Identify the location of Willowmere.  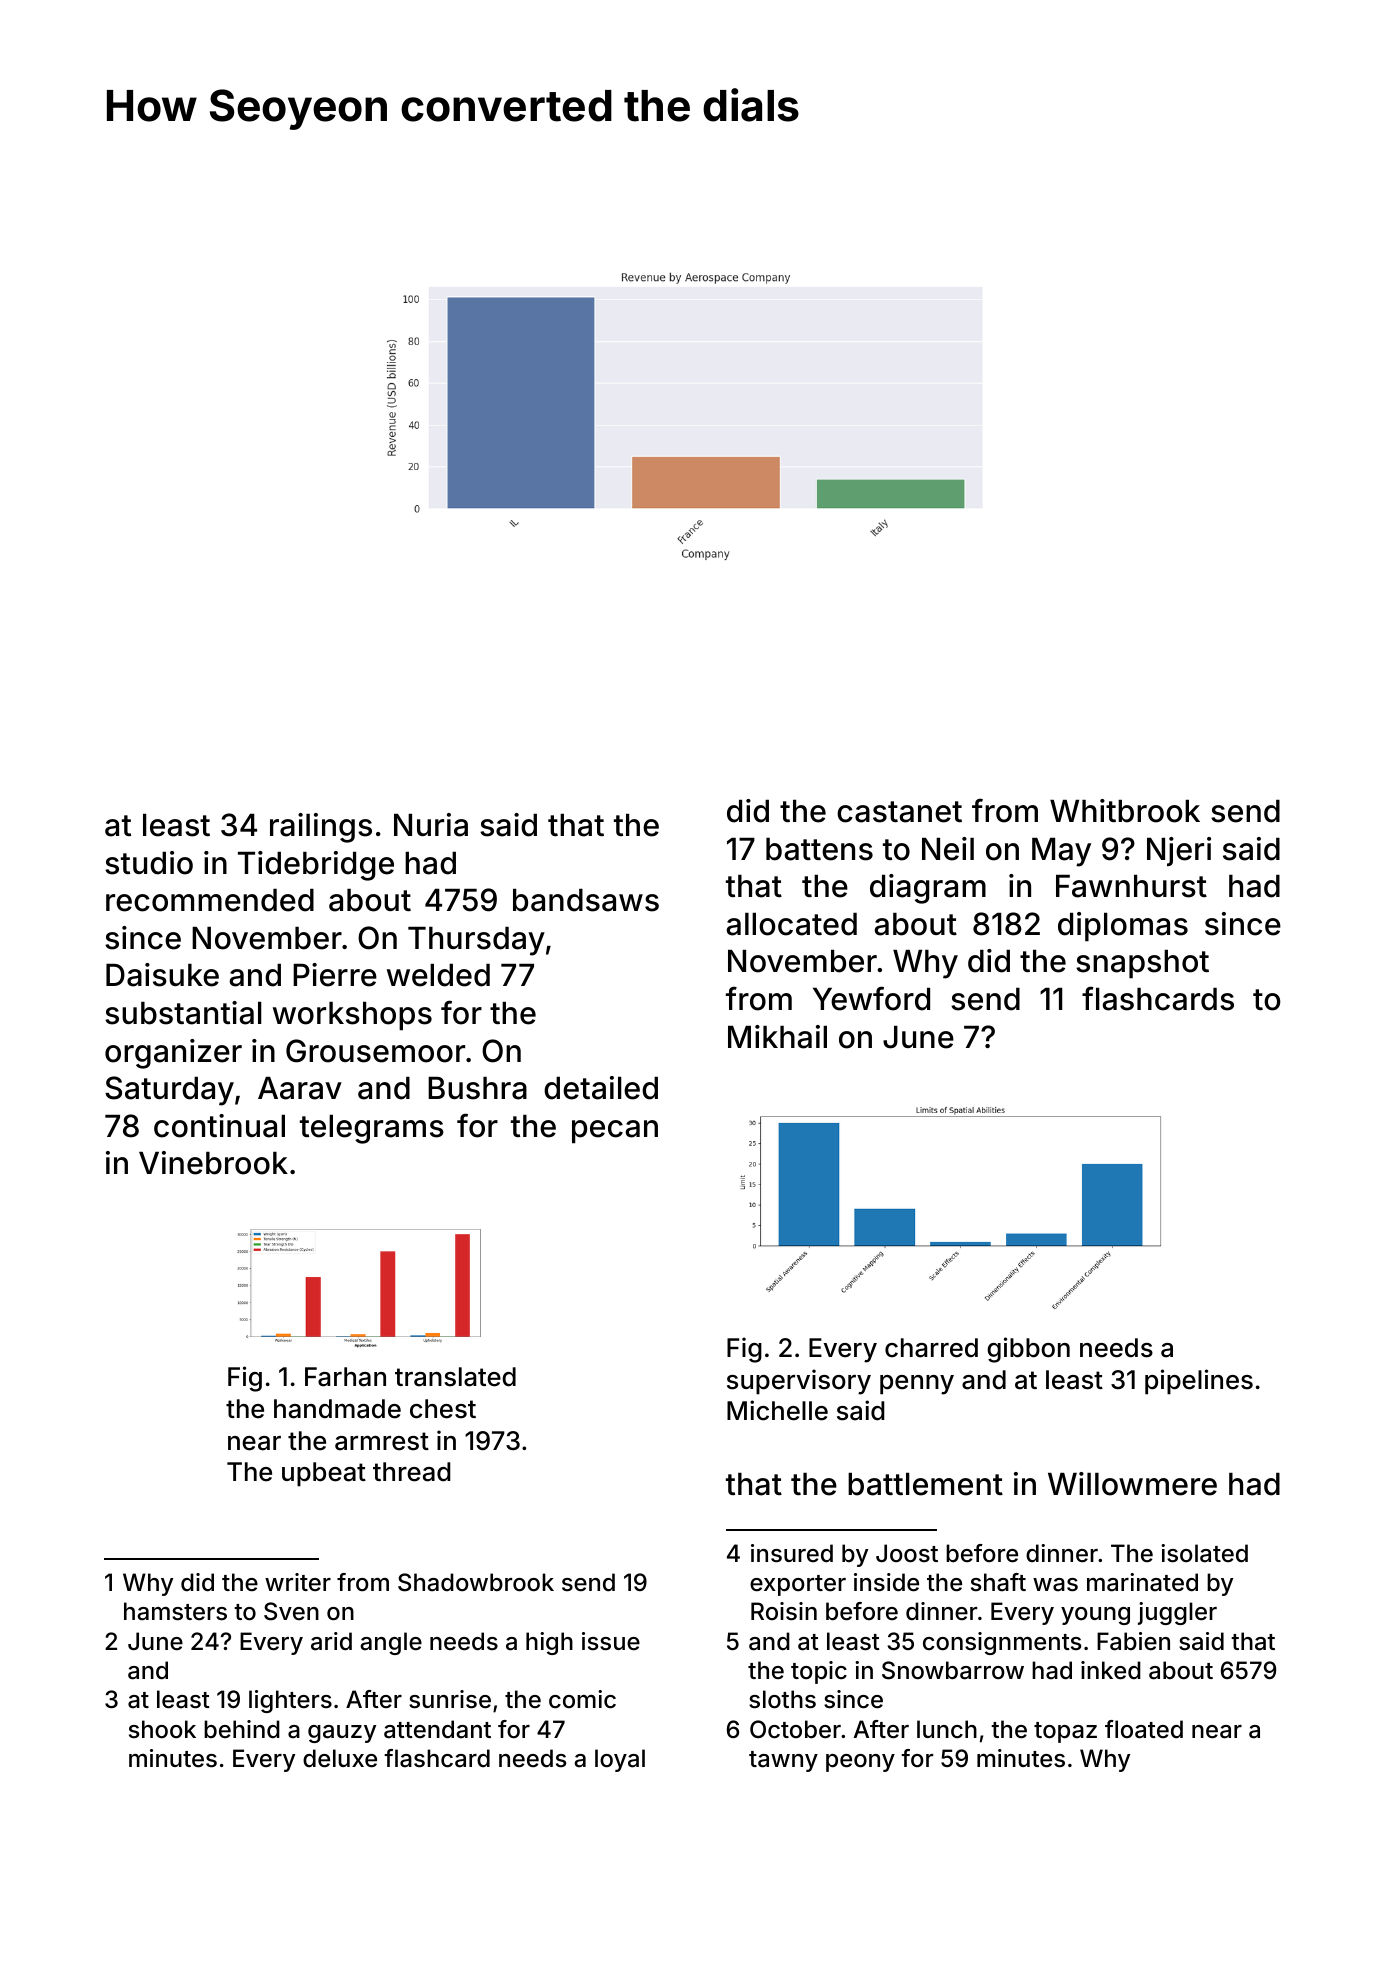
(1132, 1484).
